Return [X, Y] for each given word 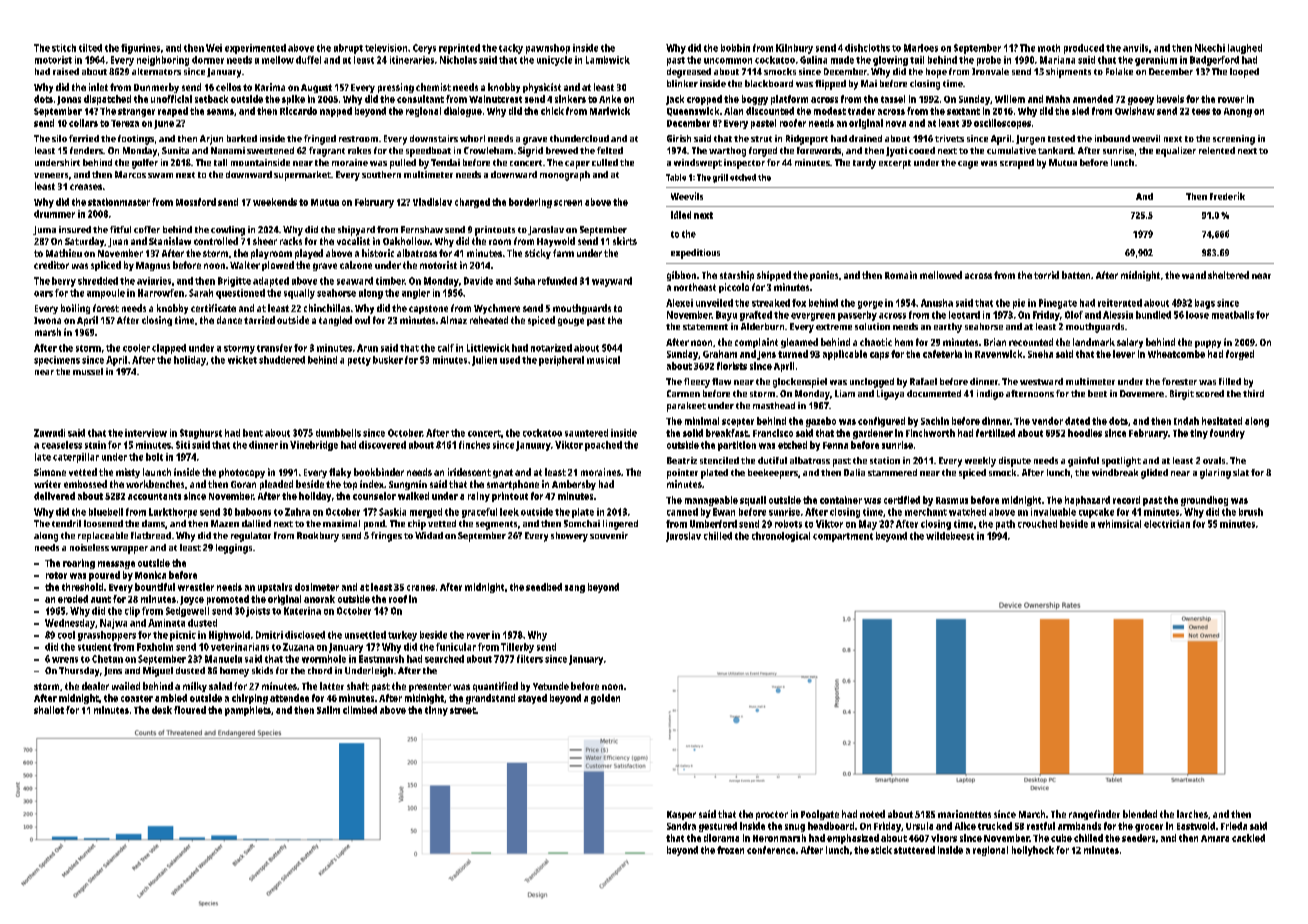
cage [968, 165]
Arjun [211, 140]
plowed [278, 266]
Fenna [835, 445]
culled [605, 162]
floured [190, 710]
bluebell [106, 512]
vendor [1047, 421]
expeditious [695, 254]
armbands [1079, 826]
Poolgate [820, 815]
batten [1076, 275]
